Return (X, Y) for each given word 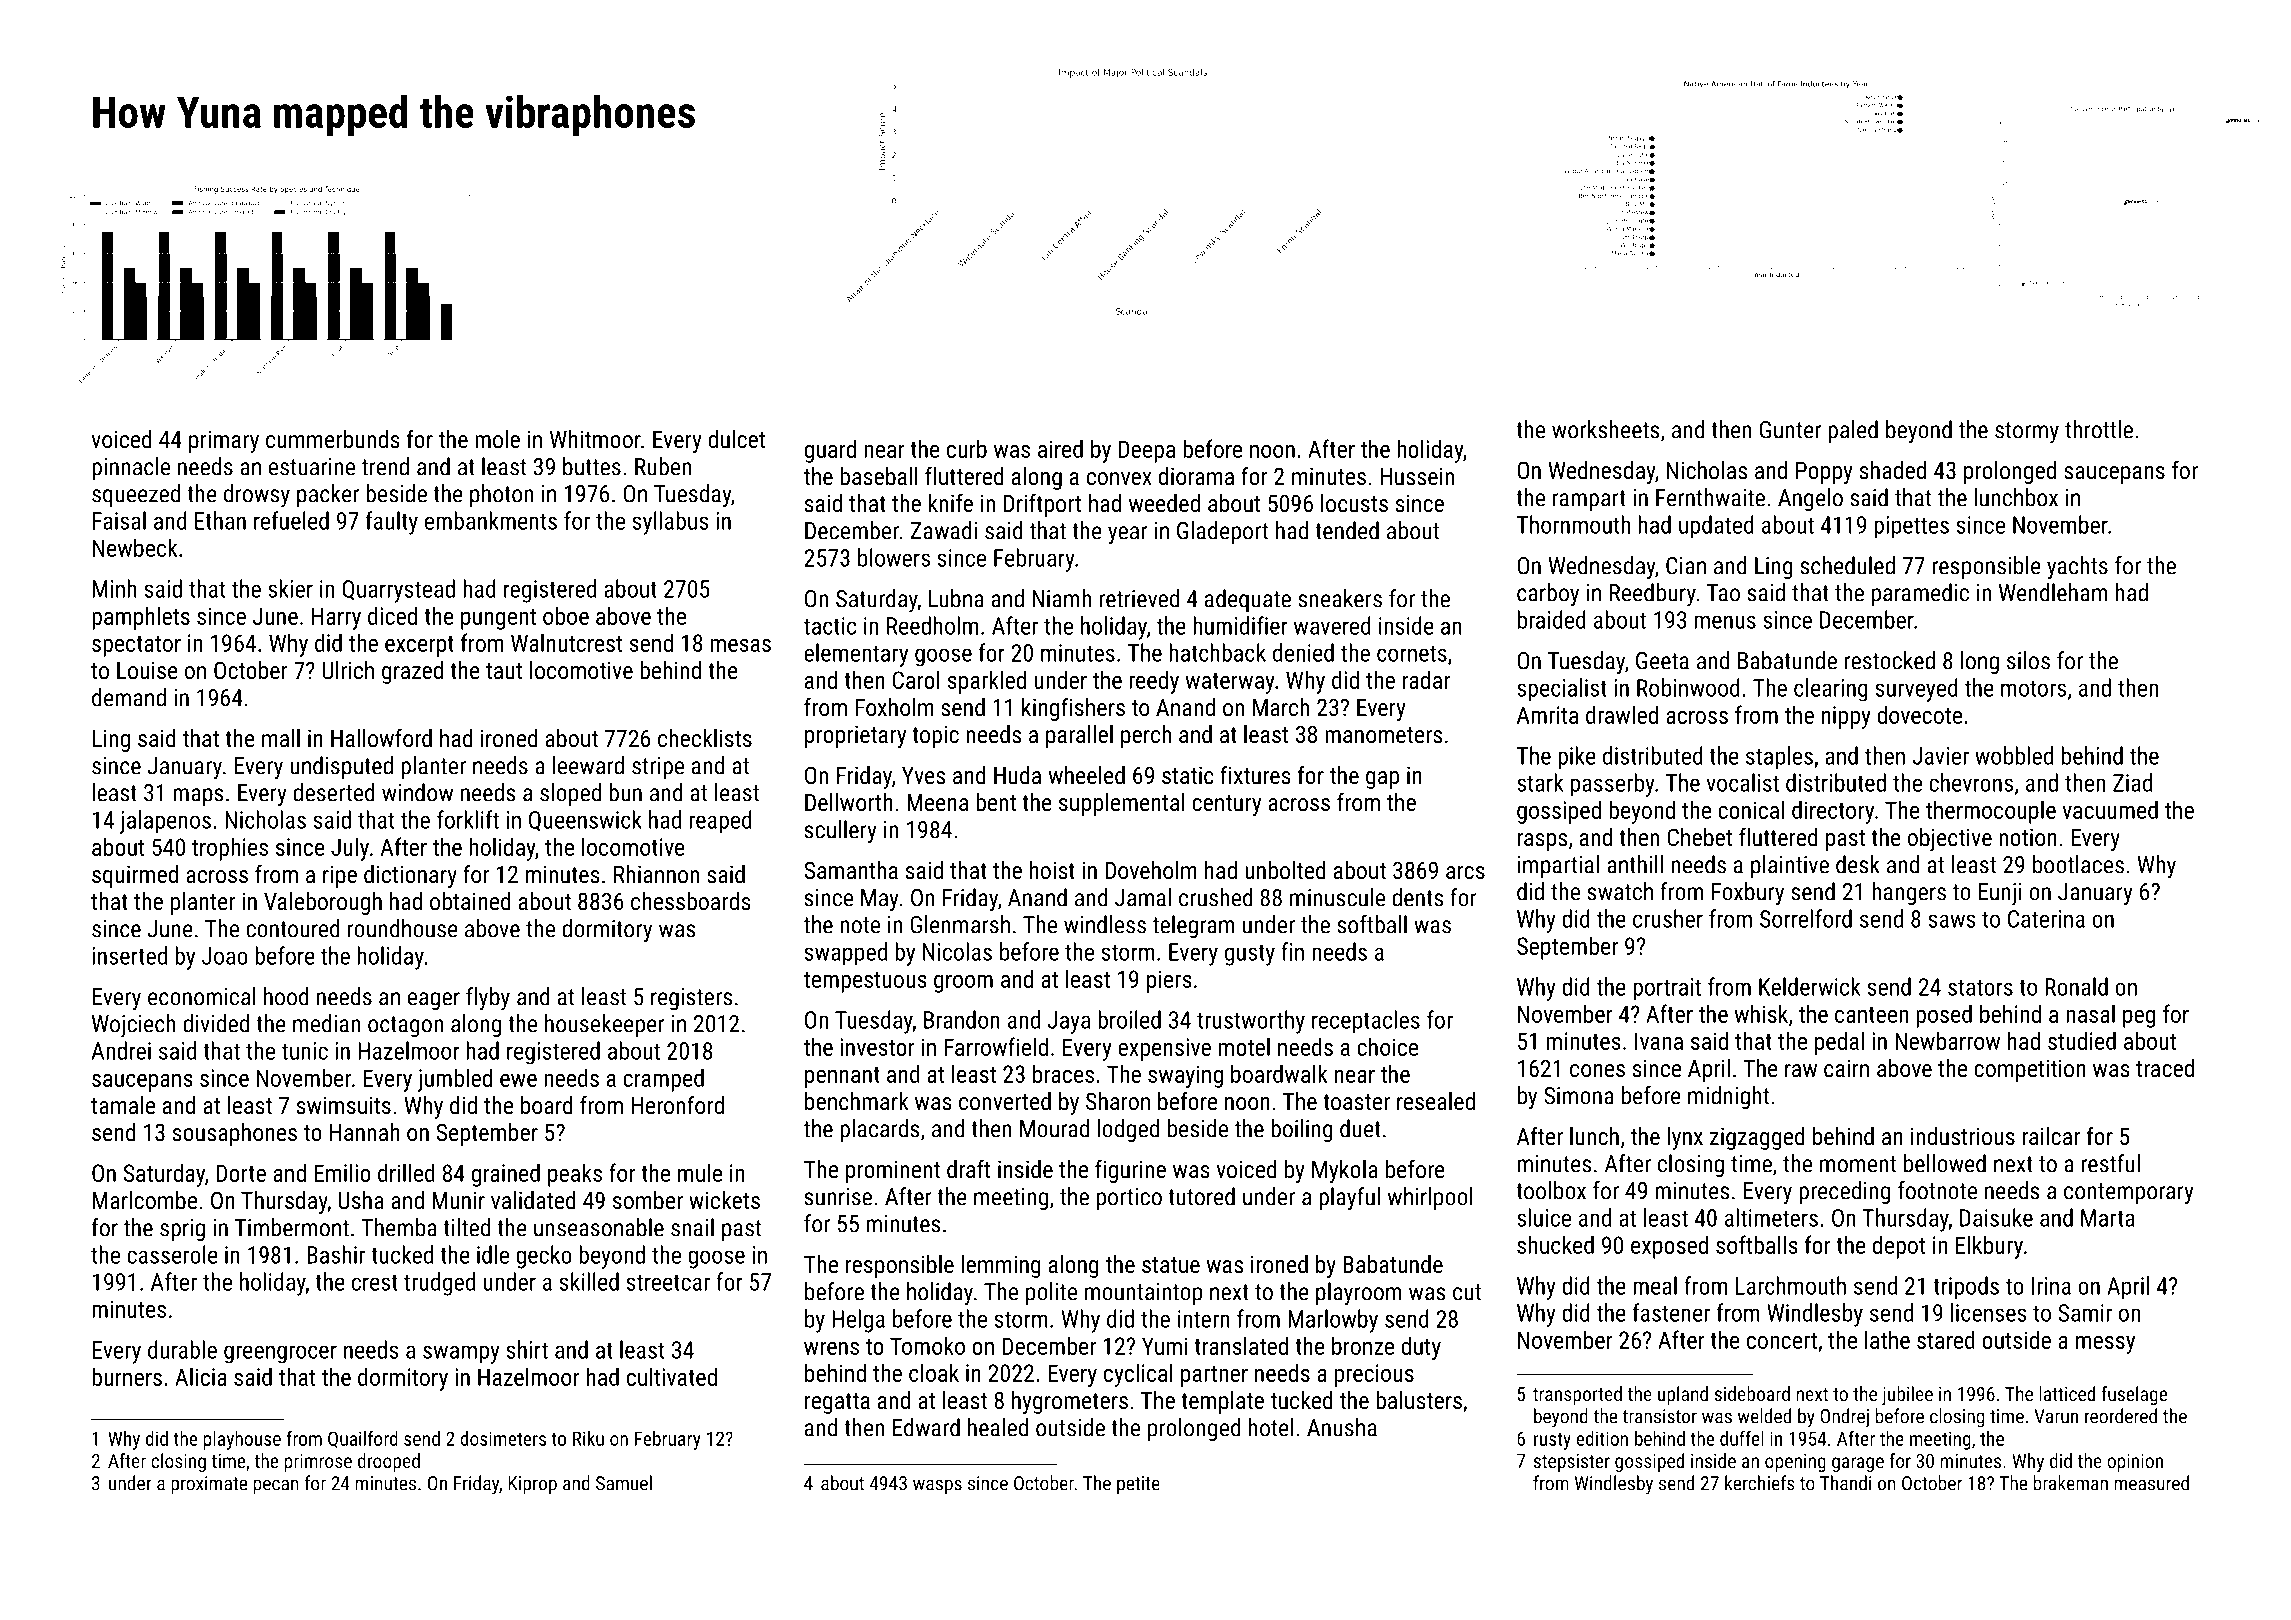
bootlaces (2078, 864)
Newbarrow (1947, 1040)
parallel (1079, 736)
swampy (461, 1354)
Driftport (1042, 505)
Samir (2085, 1313)
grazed (412, 672)
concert (1782, 1341)
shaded (1893, 470)
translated (1241, 1345)
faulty (392, 523)
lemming (1001, 1266)
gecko (544, 1257)
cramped (663, 1080)
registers (691, 999)
